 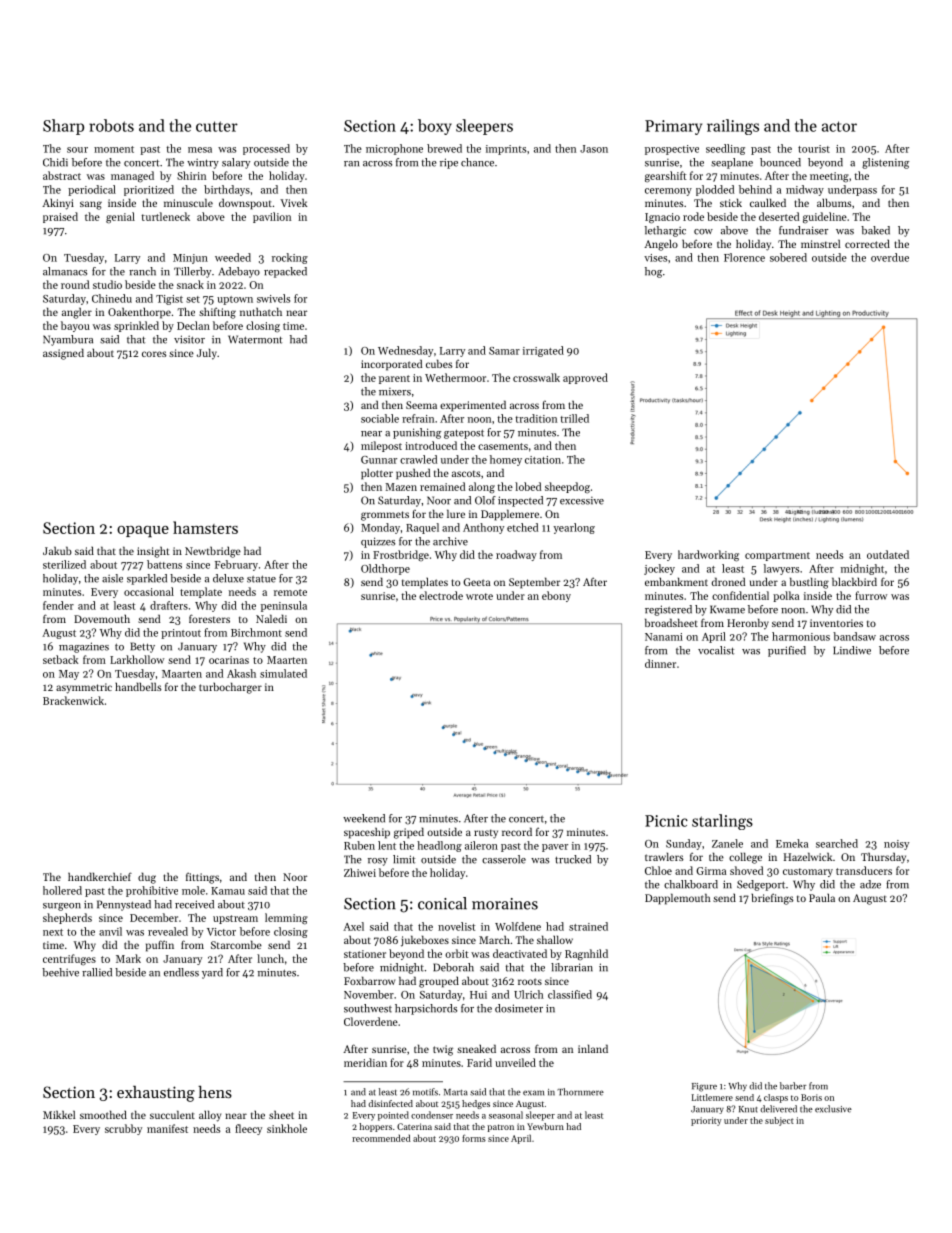 I want to click on overdue, so click(x=890, y=257).
